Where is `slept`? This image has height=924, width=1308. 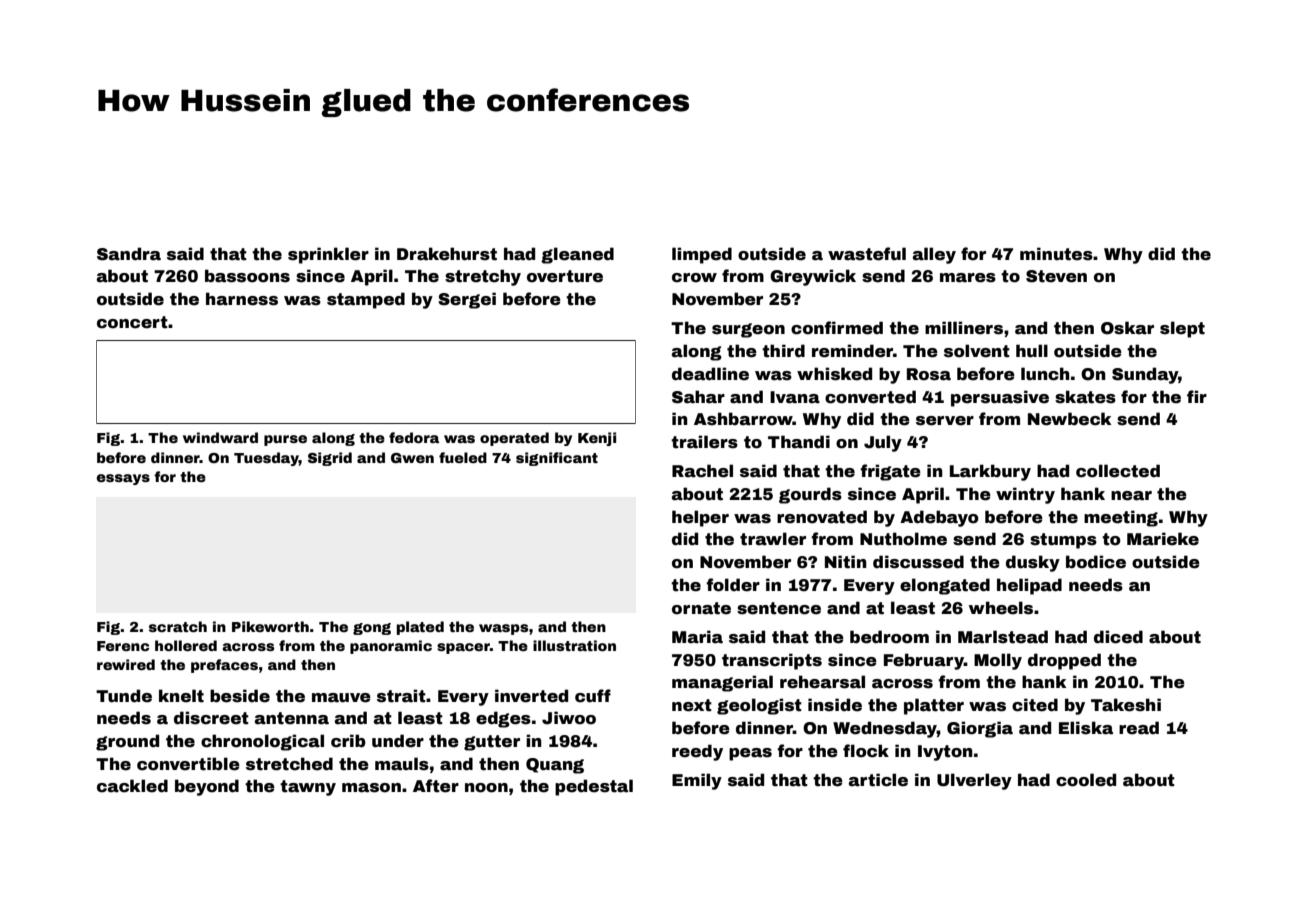
slept is located at coordinates (1182, 329).
